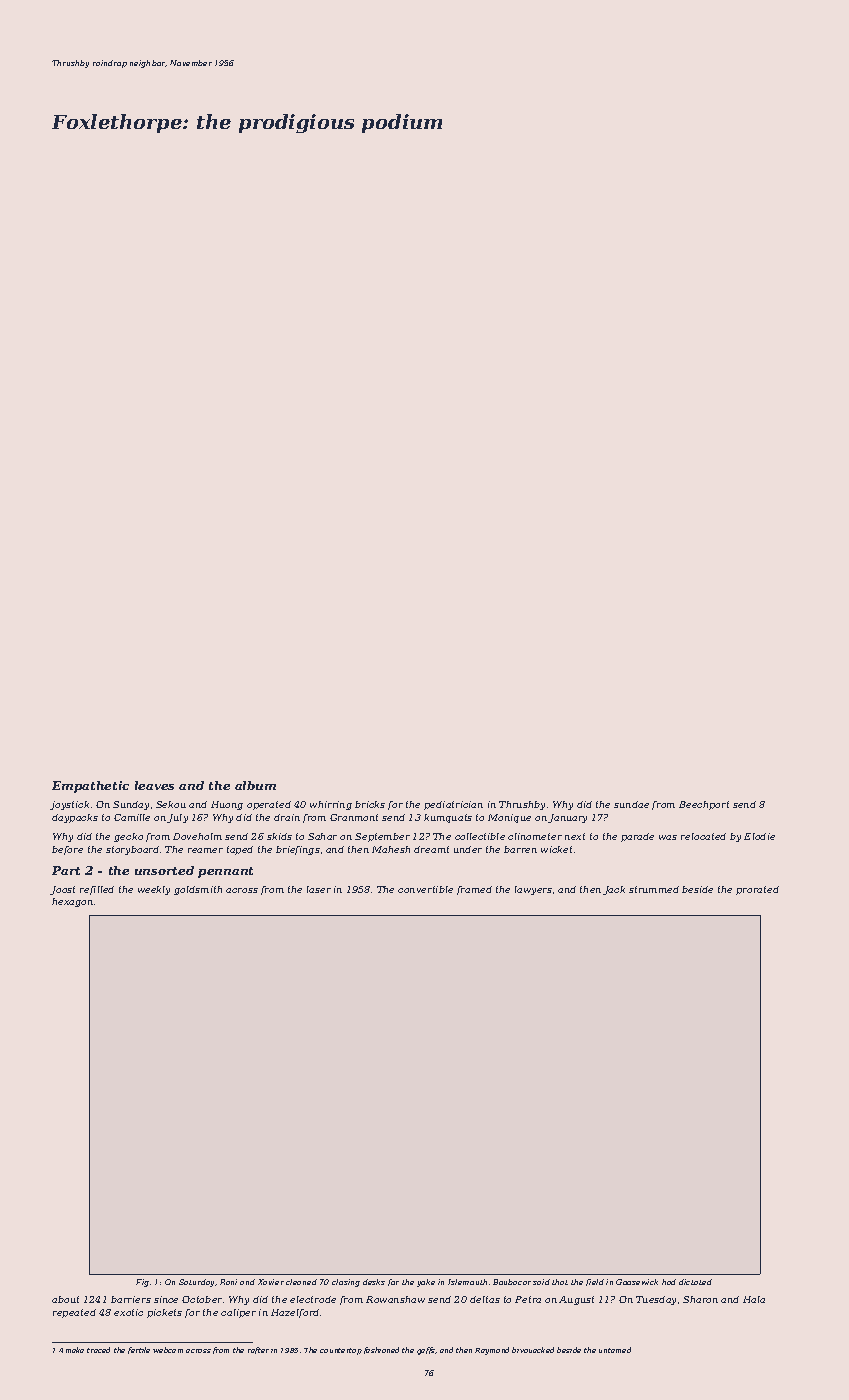  What do you see at coordinates (171, 804) in the document?
I see `Sekou` at bounding box center [171, 804].
